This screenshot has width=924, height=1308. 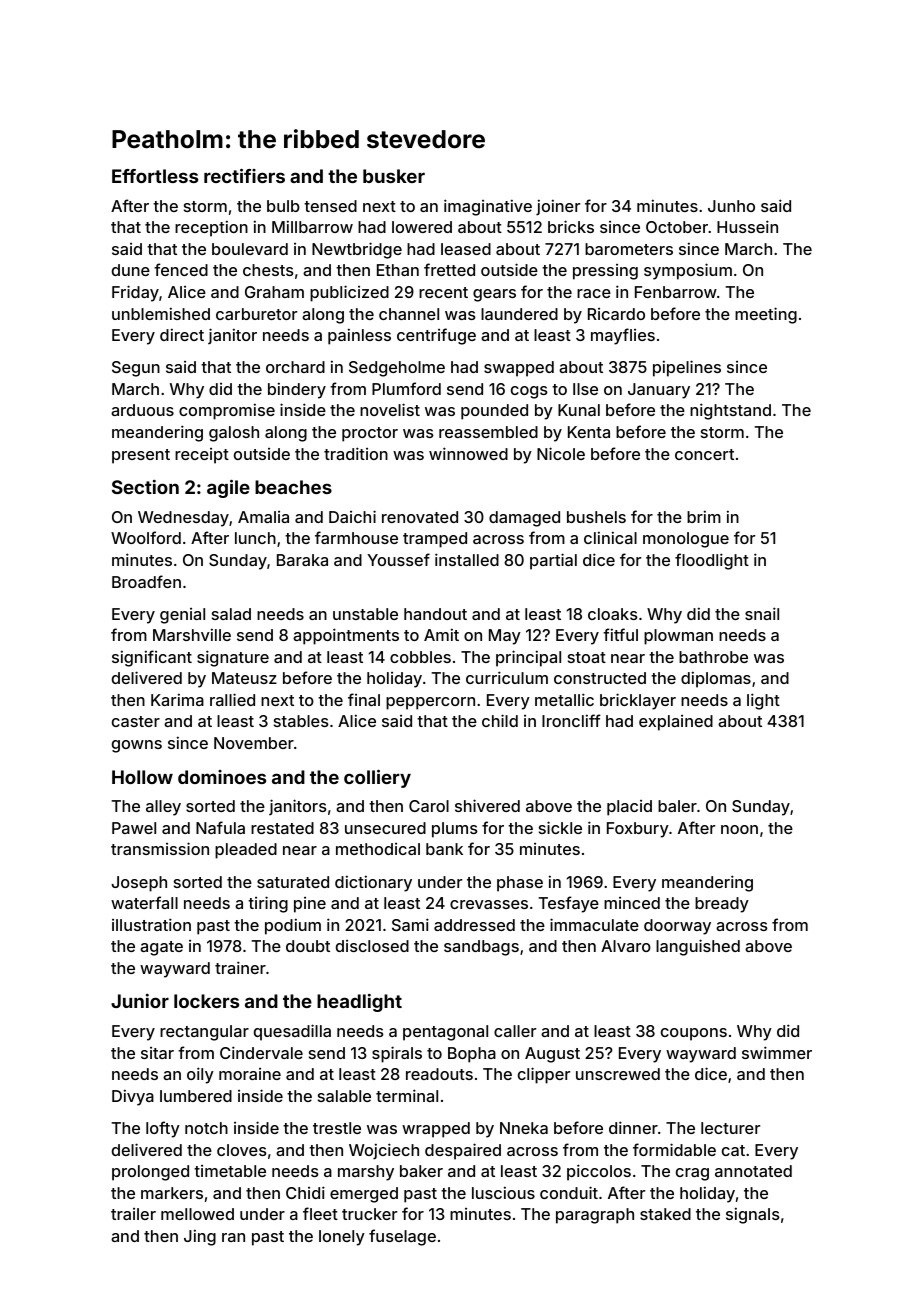 I want to click on bready, so click(x=722, y=905).
